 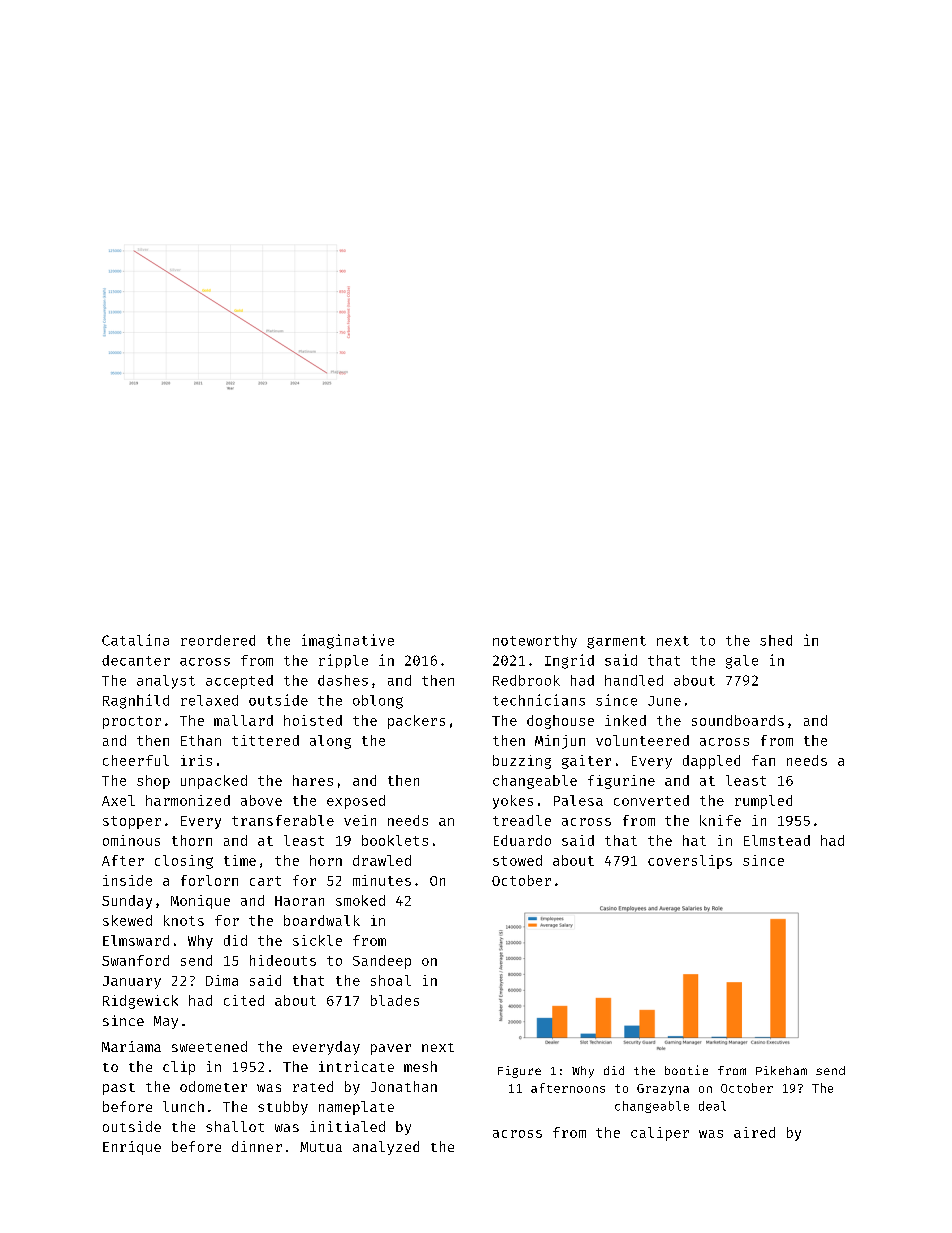 I want to click on inside, so click(x=127, y=880).
